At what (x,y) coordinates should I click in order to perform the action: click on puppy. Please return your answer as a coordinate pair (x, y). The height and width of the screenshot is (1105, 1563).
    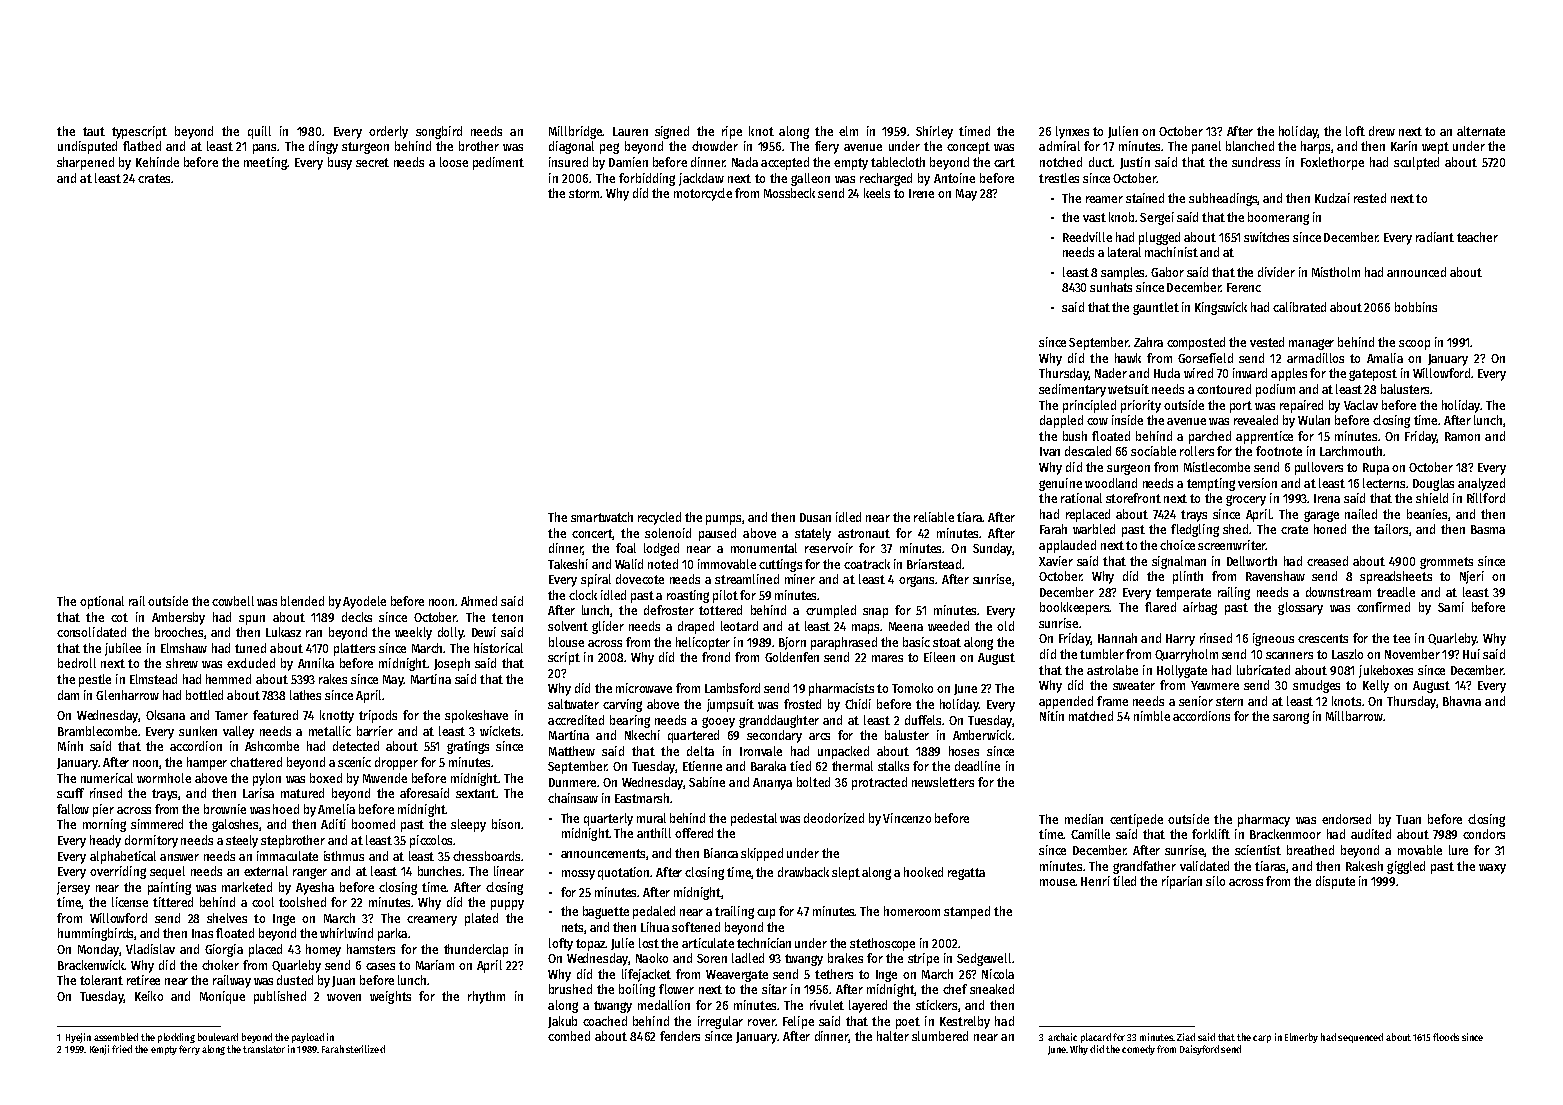
    Looking at the image, I should click on (507, 905).
